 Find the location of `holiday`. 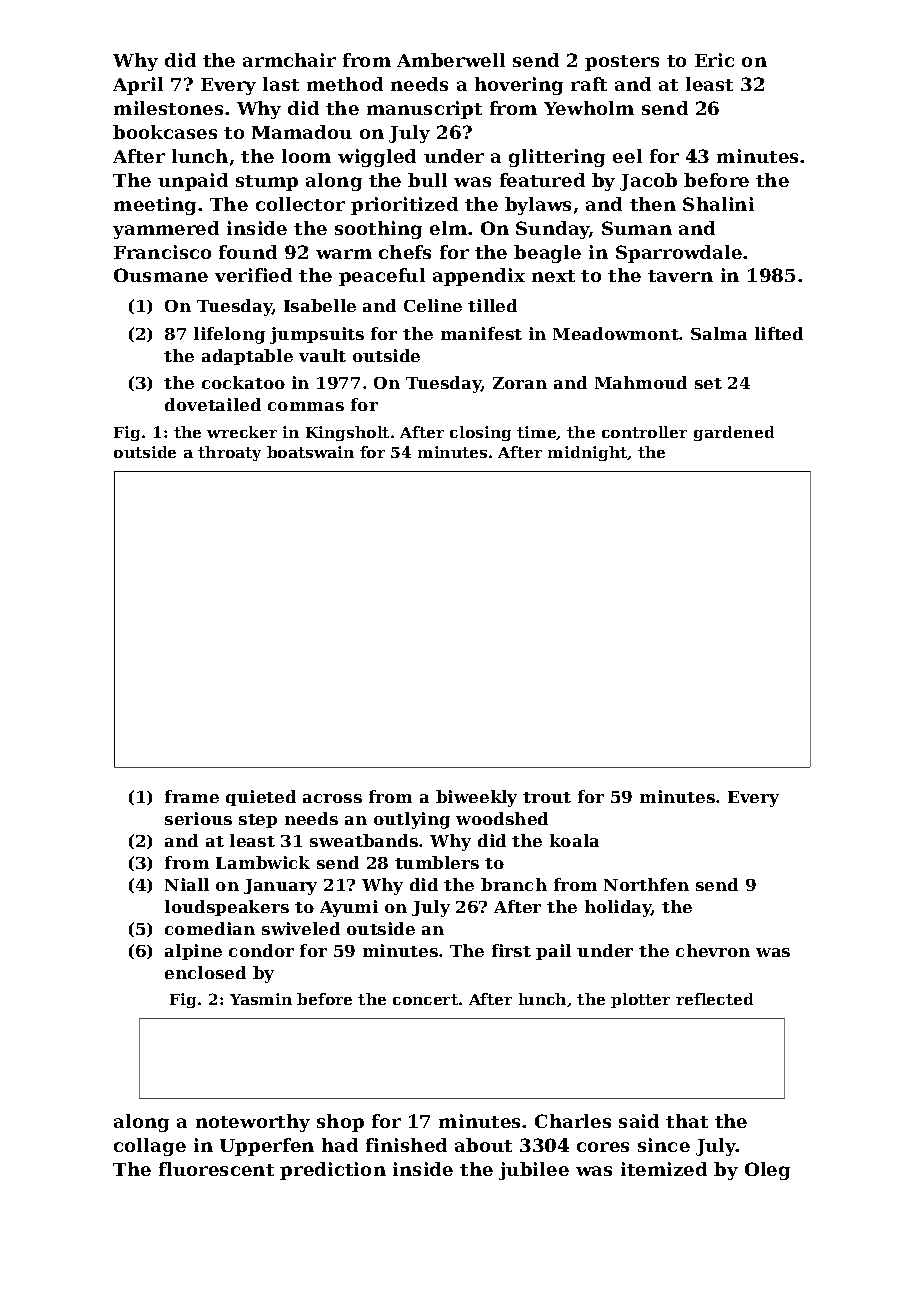

holiday is located at coordinates (618, 908).
